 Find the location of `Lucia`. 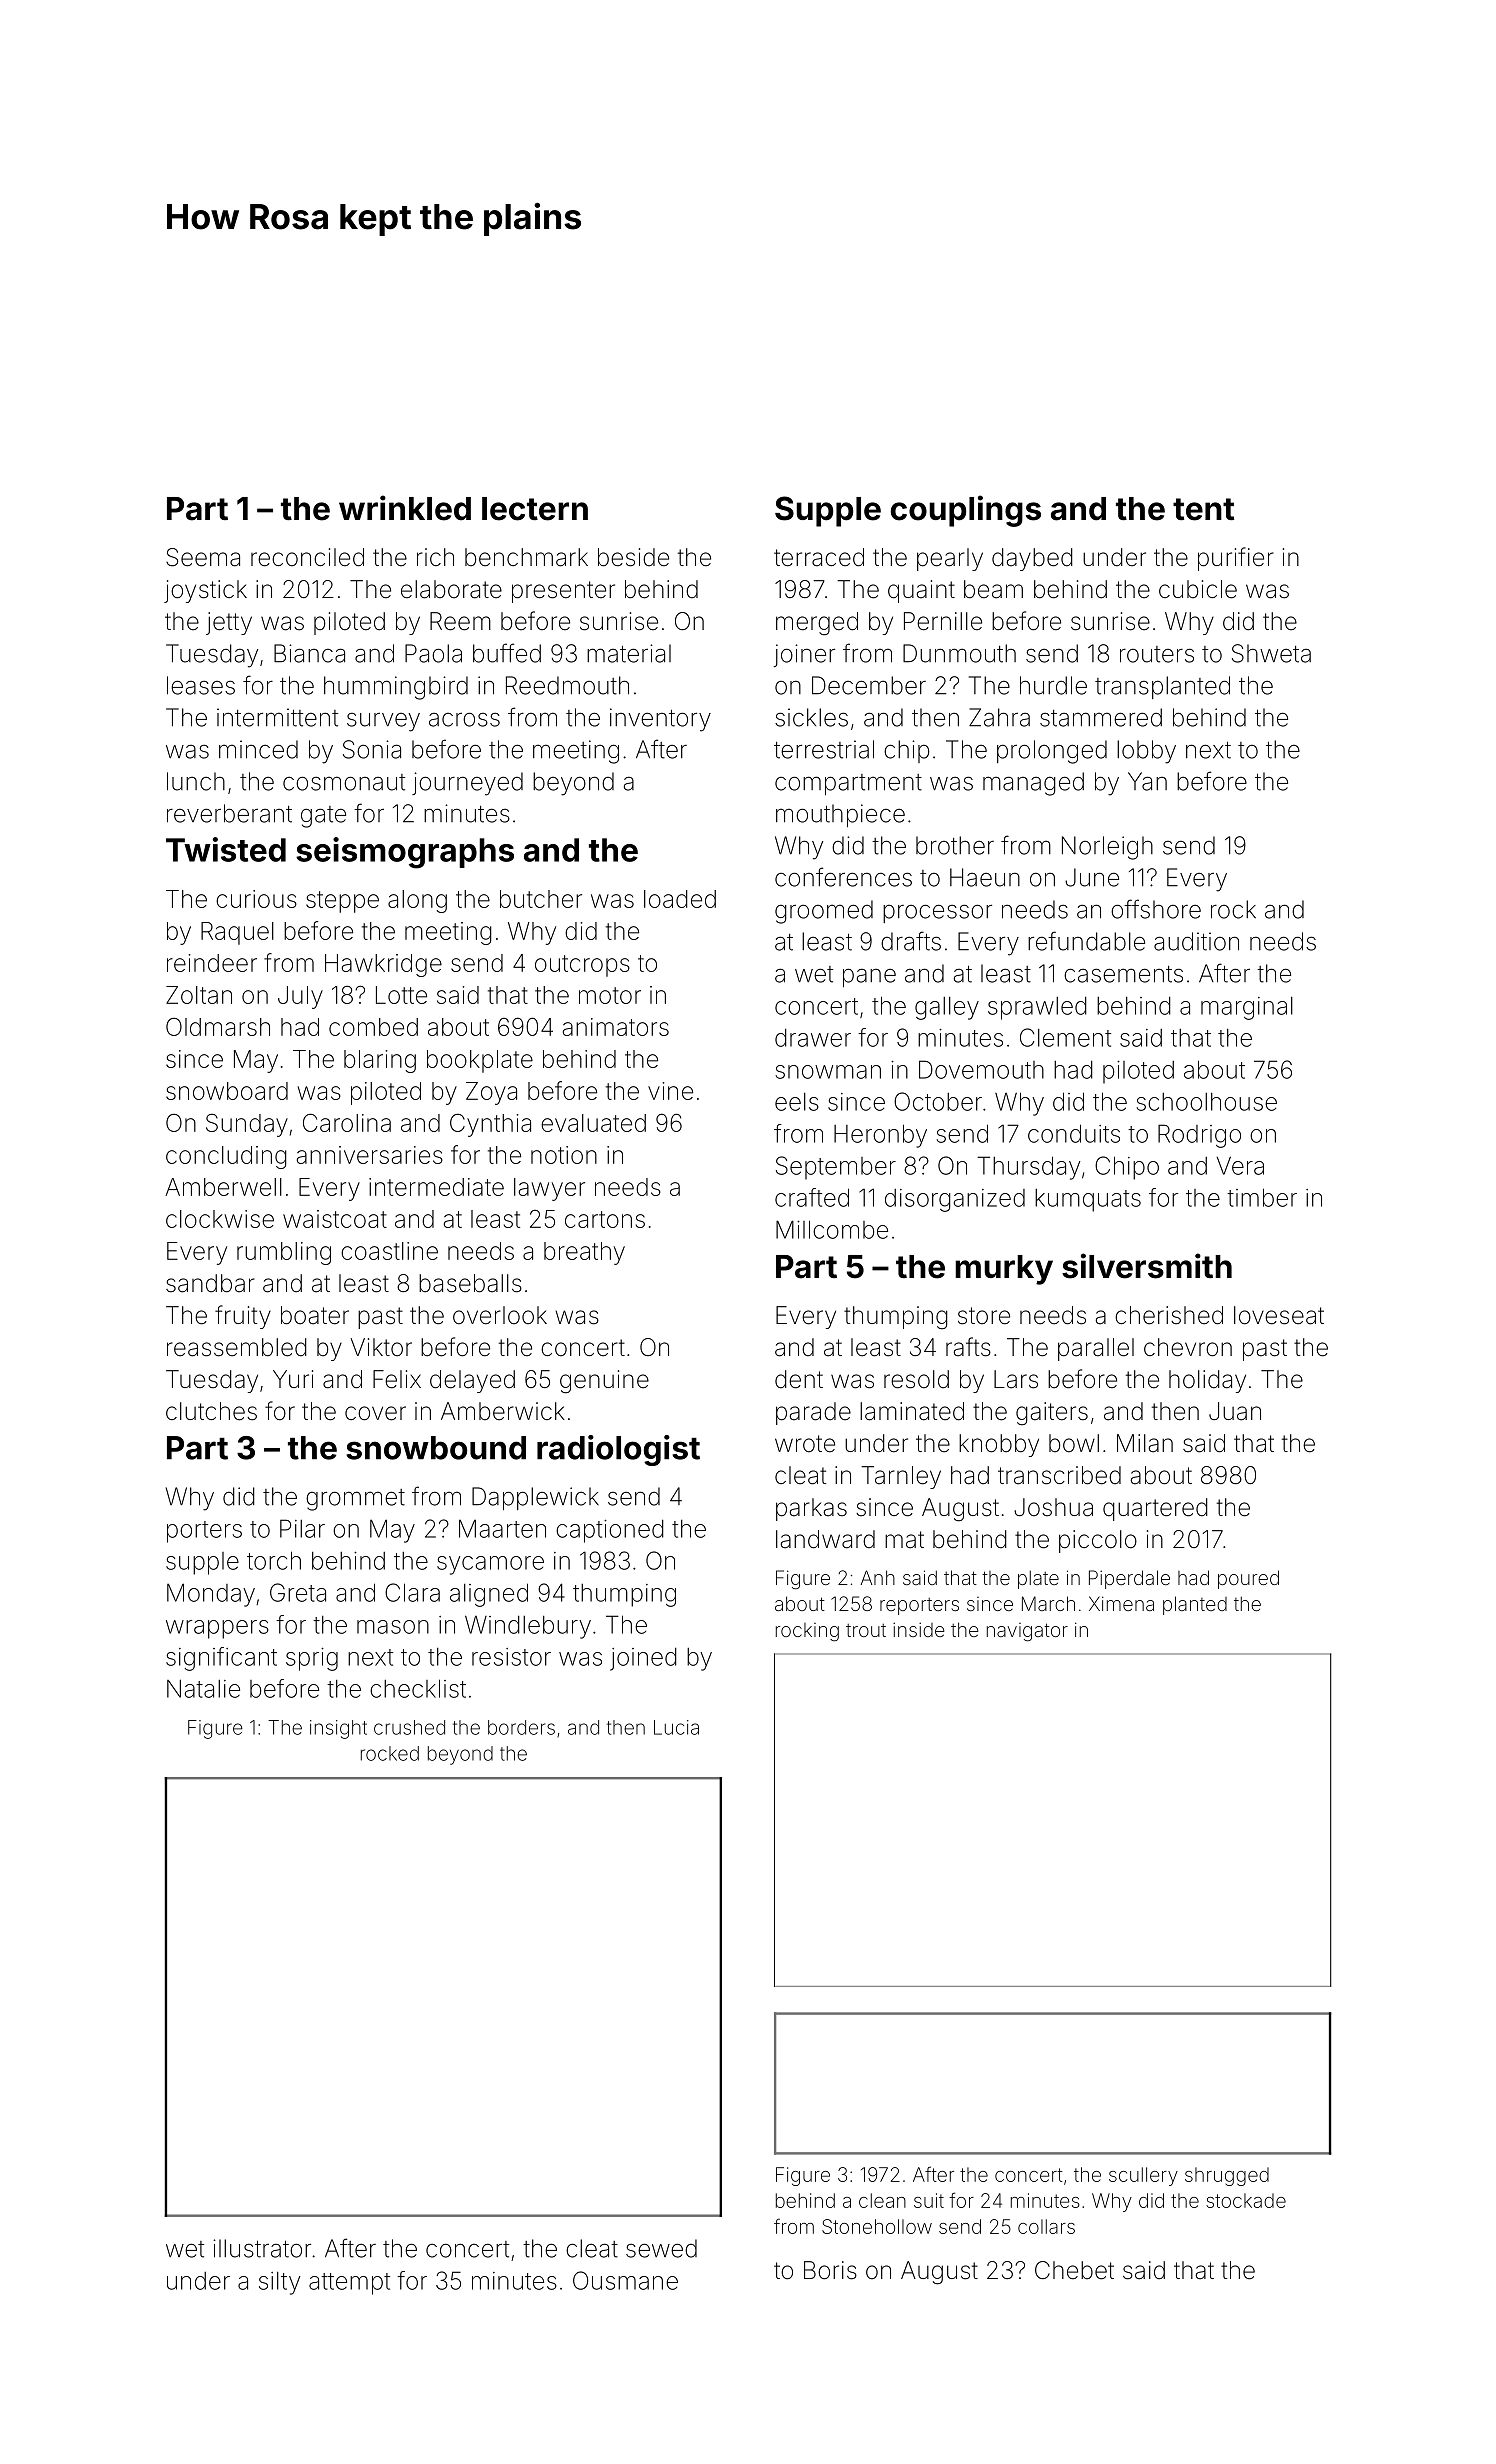

Lucia is located at coordinates (676, 1727).
